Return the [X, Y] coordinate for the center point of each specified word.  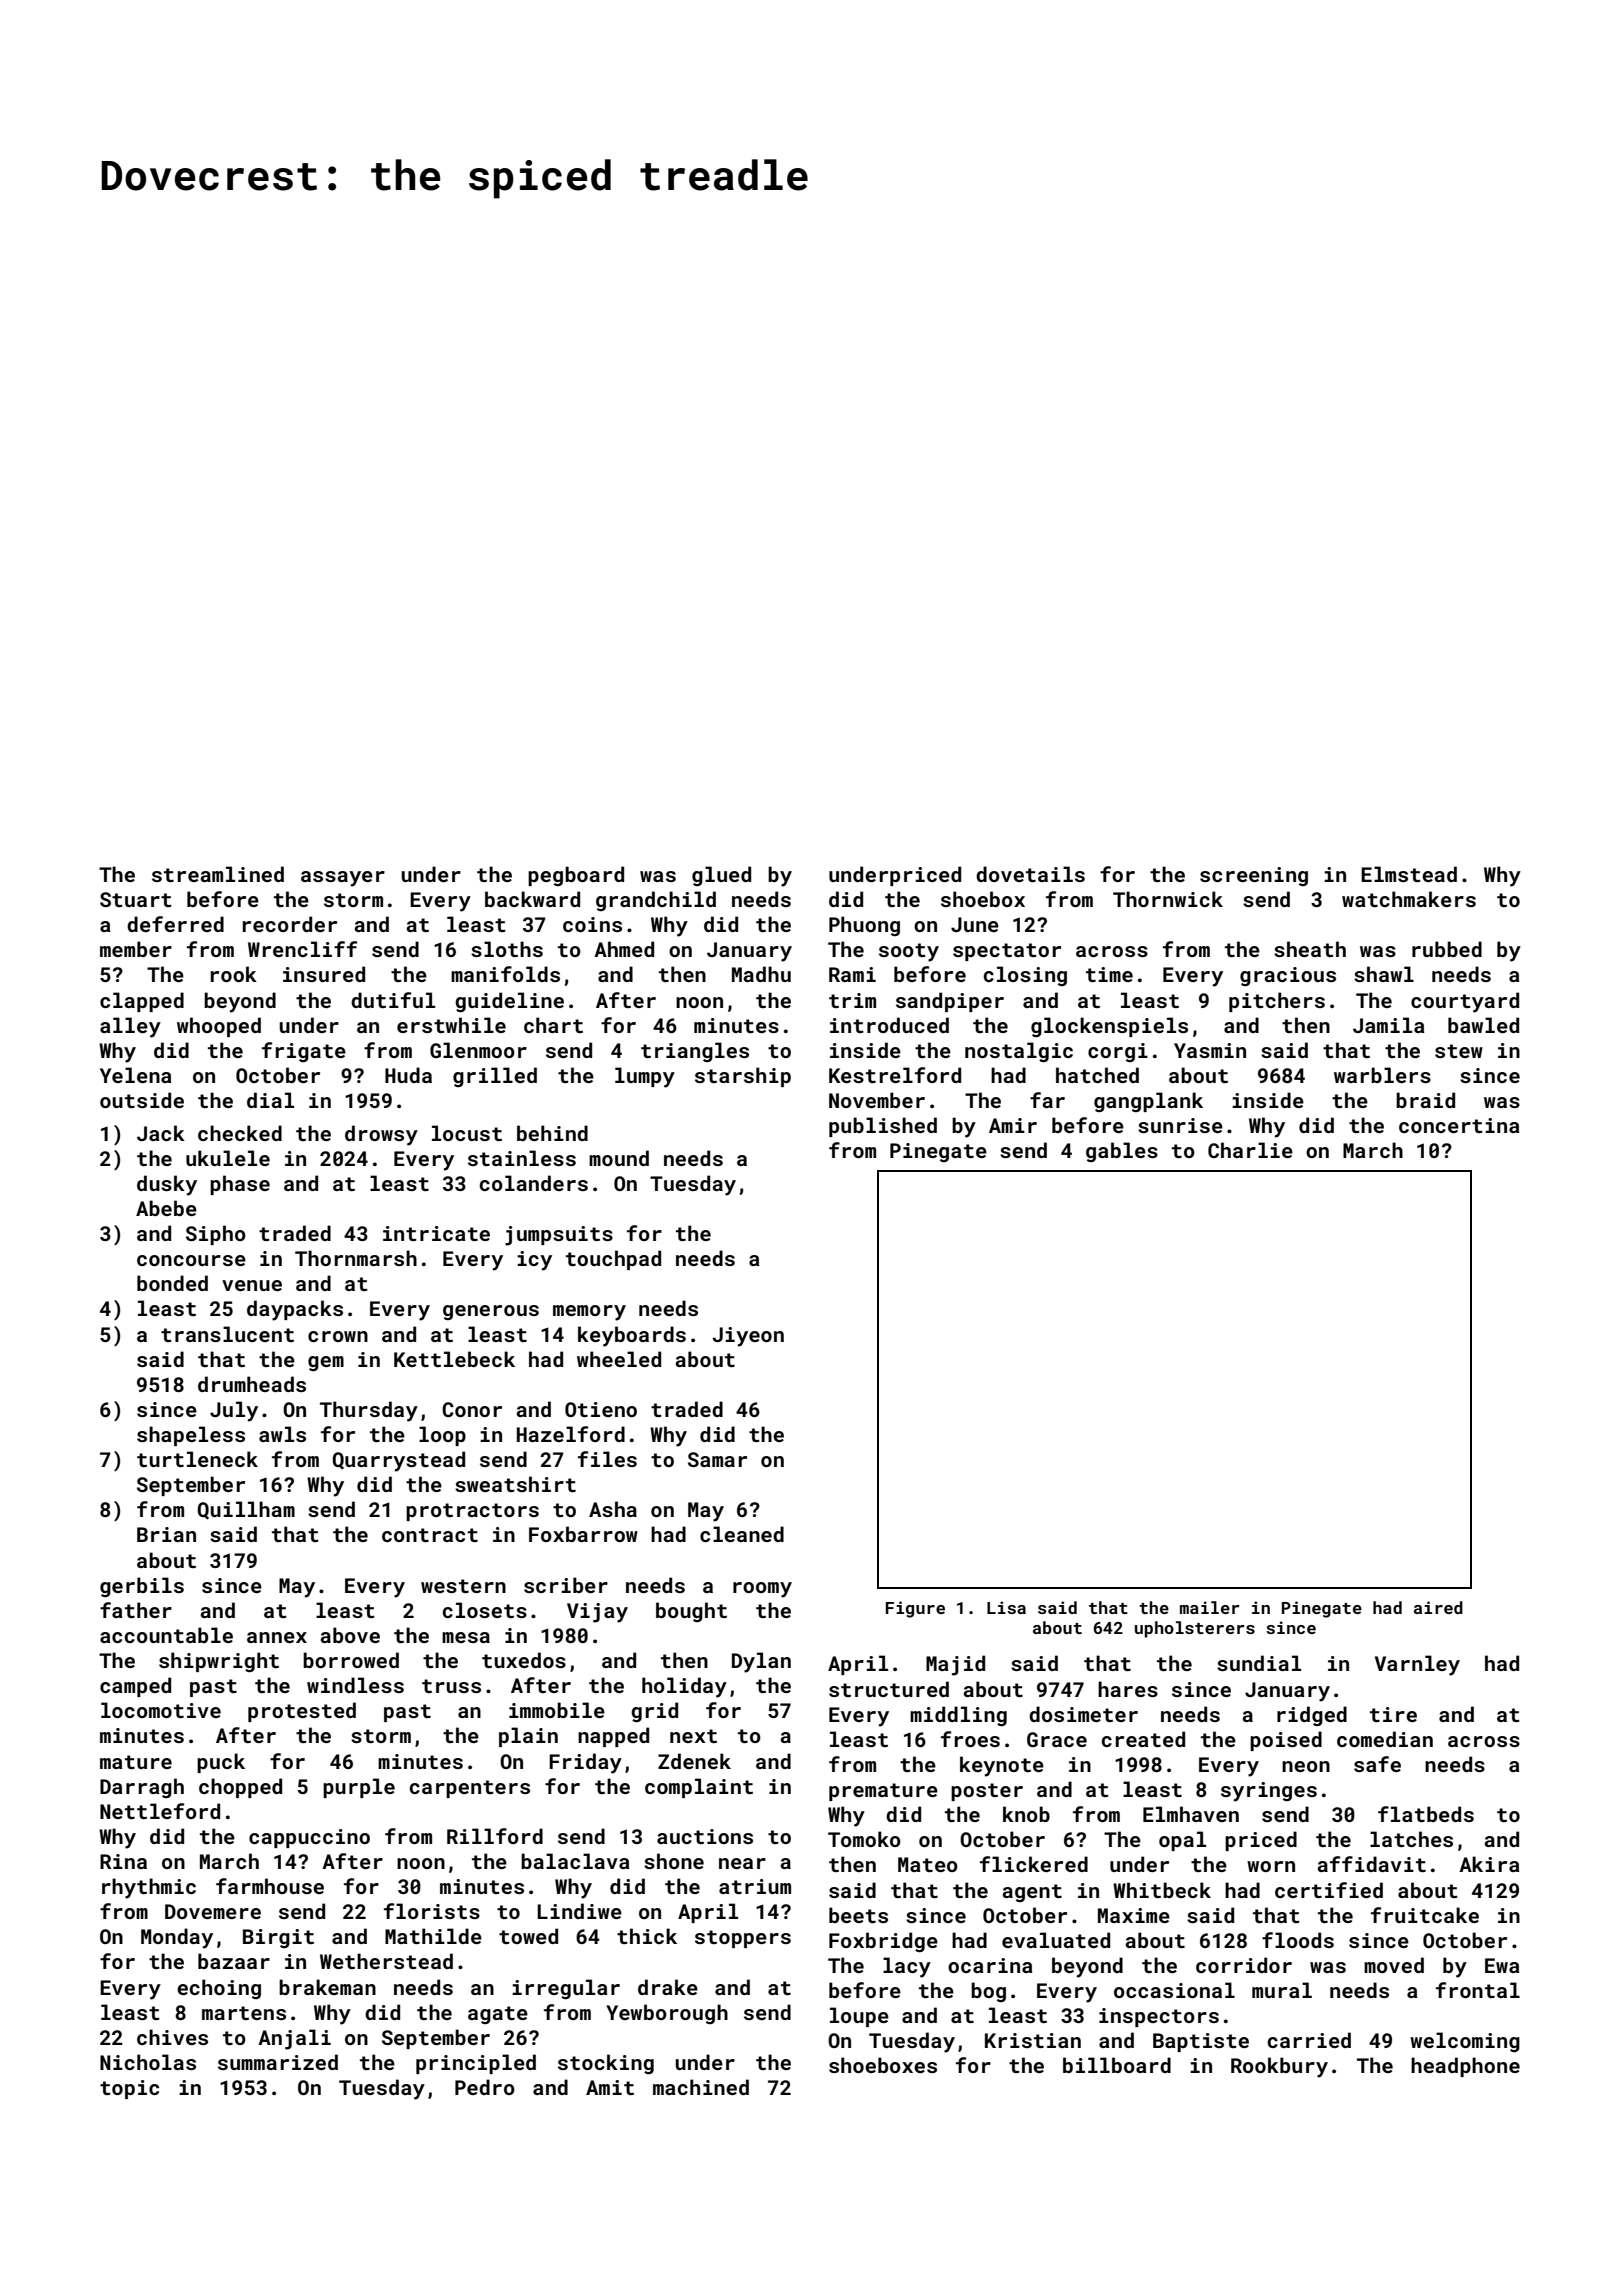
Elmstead [1409, 874]
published [883, 1127]
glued [721, 876]
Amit [610, 2087]
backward [532, 899]
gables [1122, 1152]
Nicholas [148, 2062]
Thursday [369, 1411]
